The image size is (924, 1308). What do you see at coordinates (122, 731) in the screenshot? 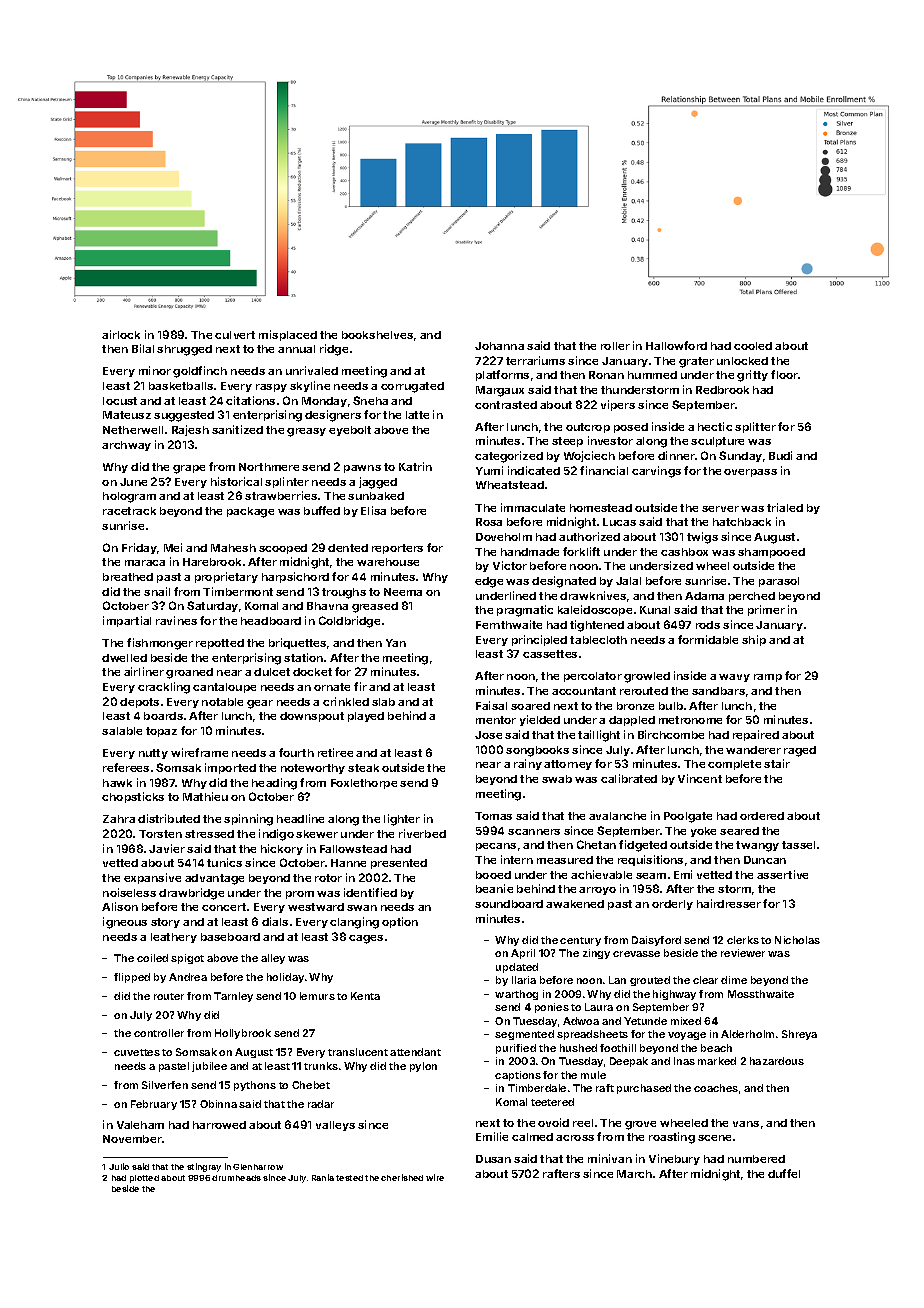
I see `salable` at bounding box center [122, 731].
